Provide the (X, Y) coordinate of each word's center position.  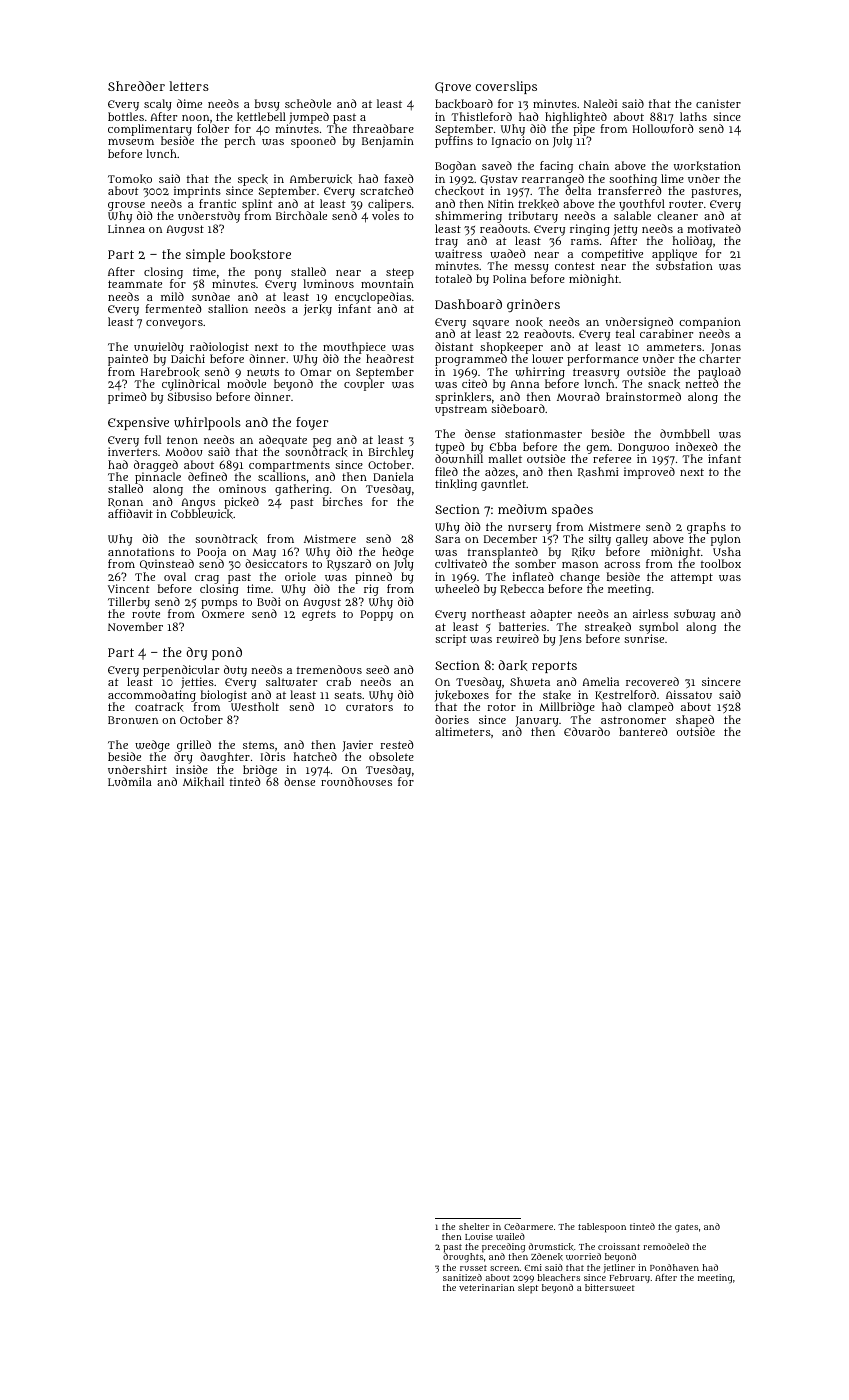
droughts (463, 1258)
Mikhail (203, 782)
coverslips (506, 87)
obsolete (391, 756)
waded (508, 253)
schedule (308, 103)
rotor (501, 707)
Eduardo (587, 731)
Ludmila (130, 781)
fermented (173, 308)
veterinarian (486, 1287)
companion (710, 323)
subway (694, 615)
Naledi (600, 103)
